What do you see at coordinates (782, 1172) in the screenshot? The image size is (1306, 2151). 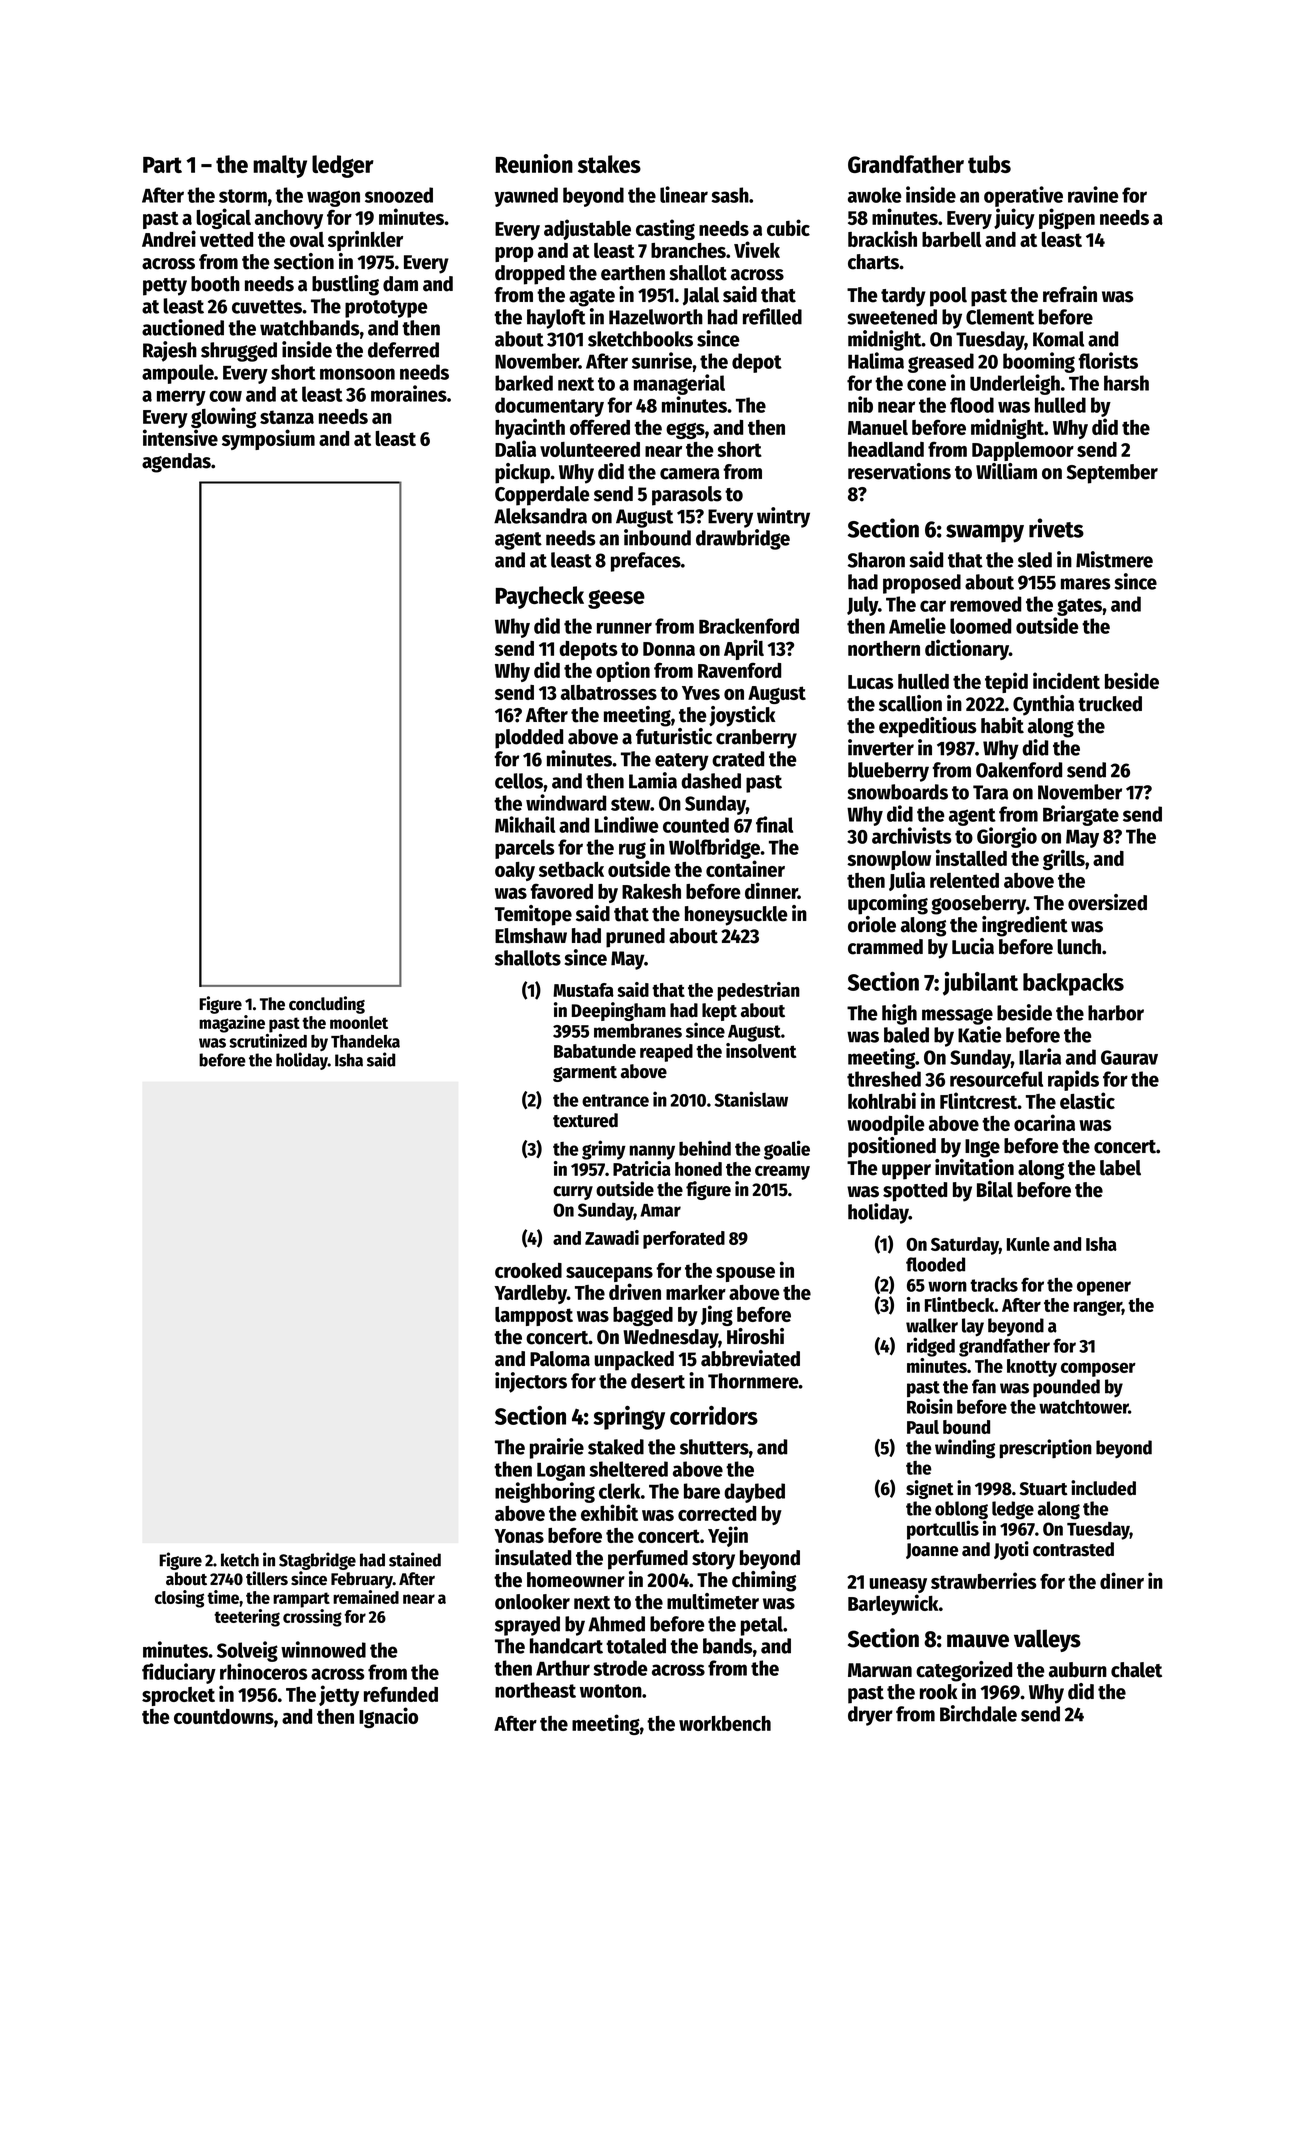 I see `creamy` at bounding box center [782, 1172].
